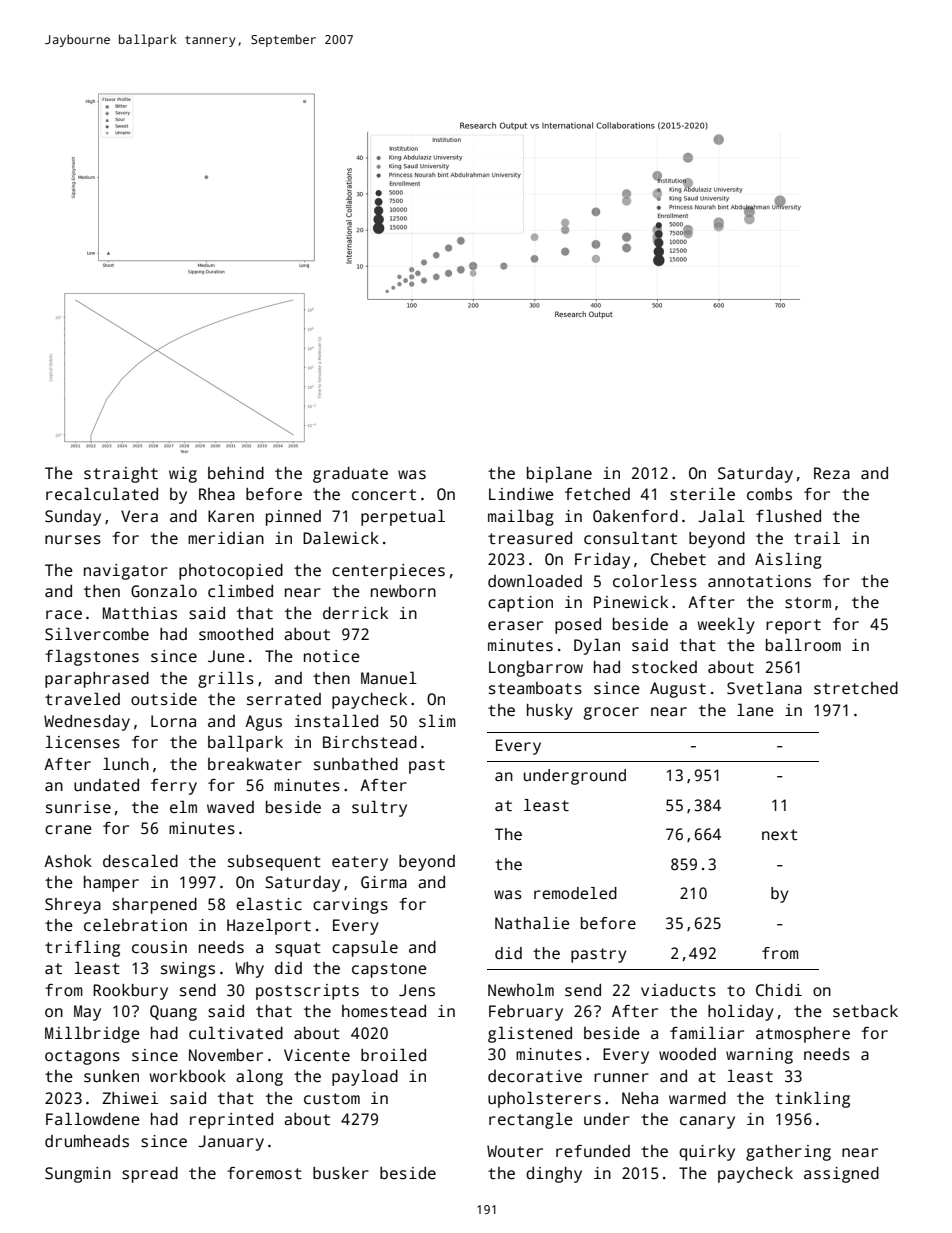 The height and width of the screenshot is (1233, 952). Describe the element at coordinates (159, 947) in the screenshot. I see `cousin` at that location.
